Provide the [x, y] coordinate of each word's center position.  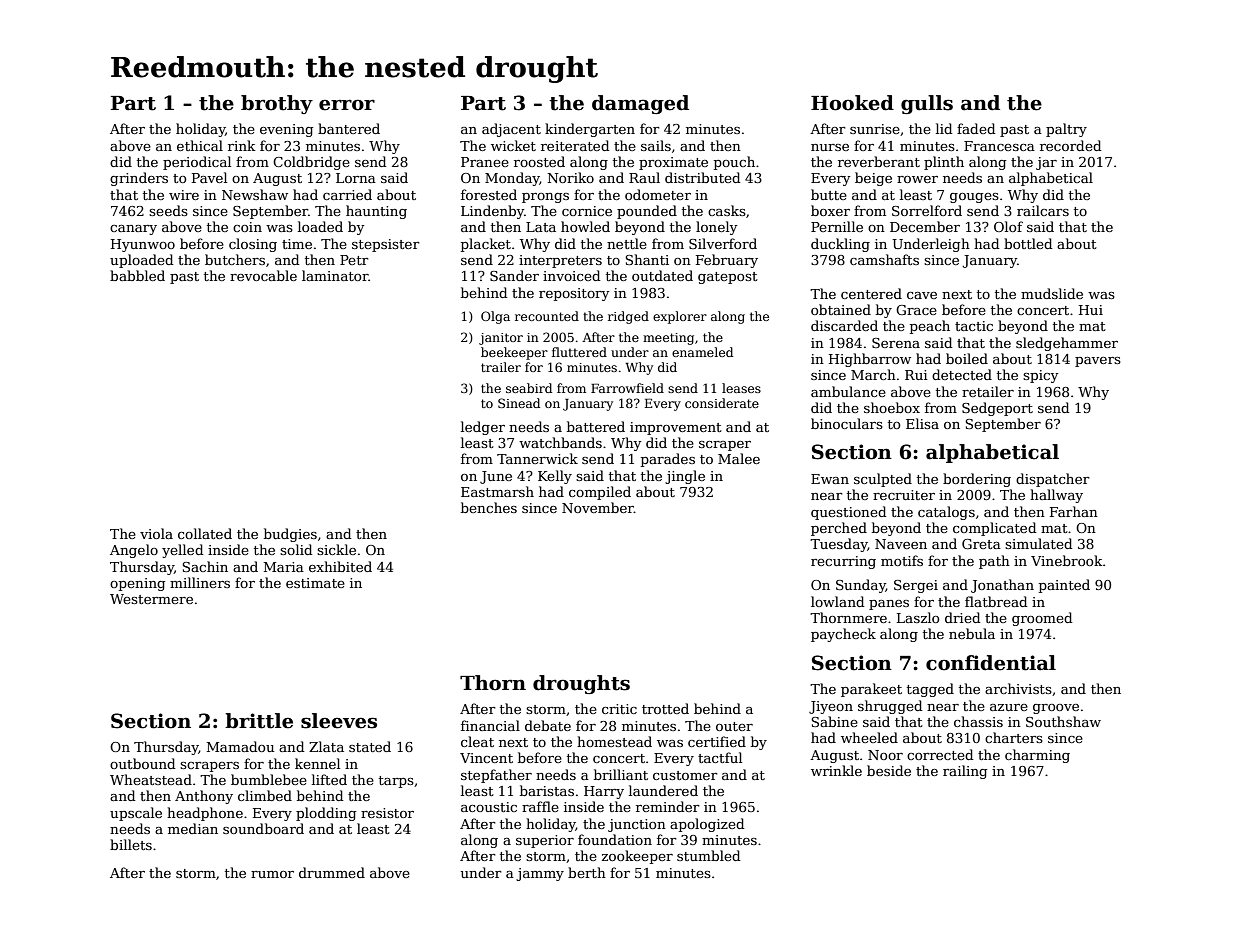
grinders [139, 179]
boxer [830, 210]
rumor [272, 874]
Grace [916, 310]
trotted [665, 708]
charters [1014, 737]
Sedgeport [997, 409]
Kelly [555, 477]
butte [829, 194]
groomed [1042, 619]
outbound [142, 763]
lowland [837, 601]
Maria [284, 567]
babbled [137, 275]
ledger [483, 428]
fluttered [579, 352]
